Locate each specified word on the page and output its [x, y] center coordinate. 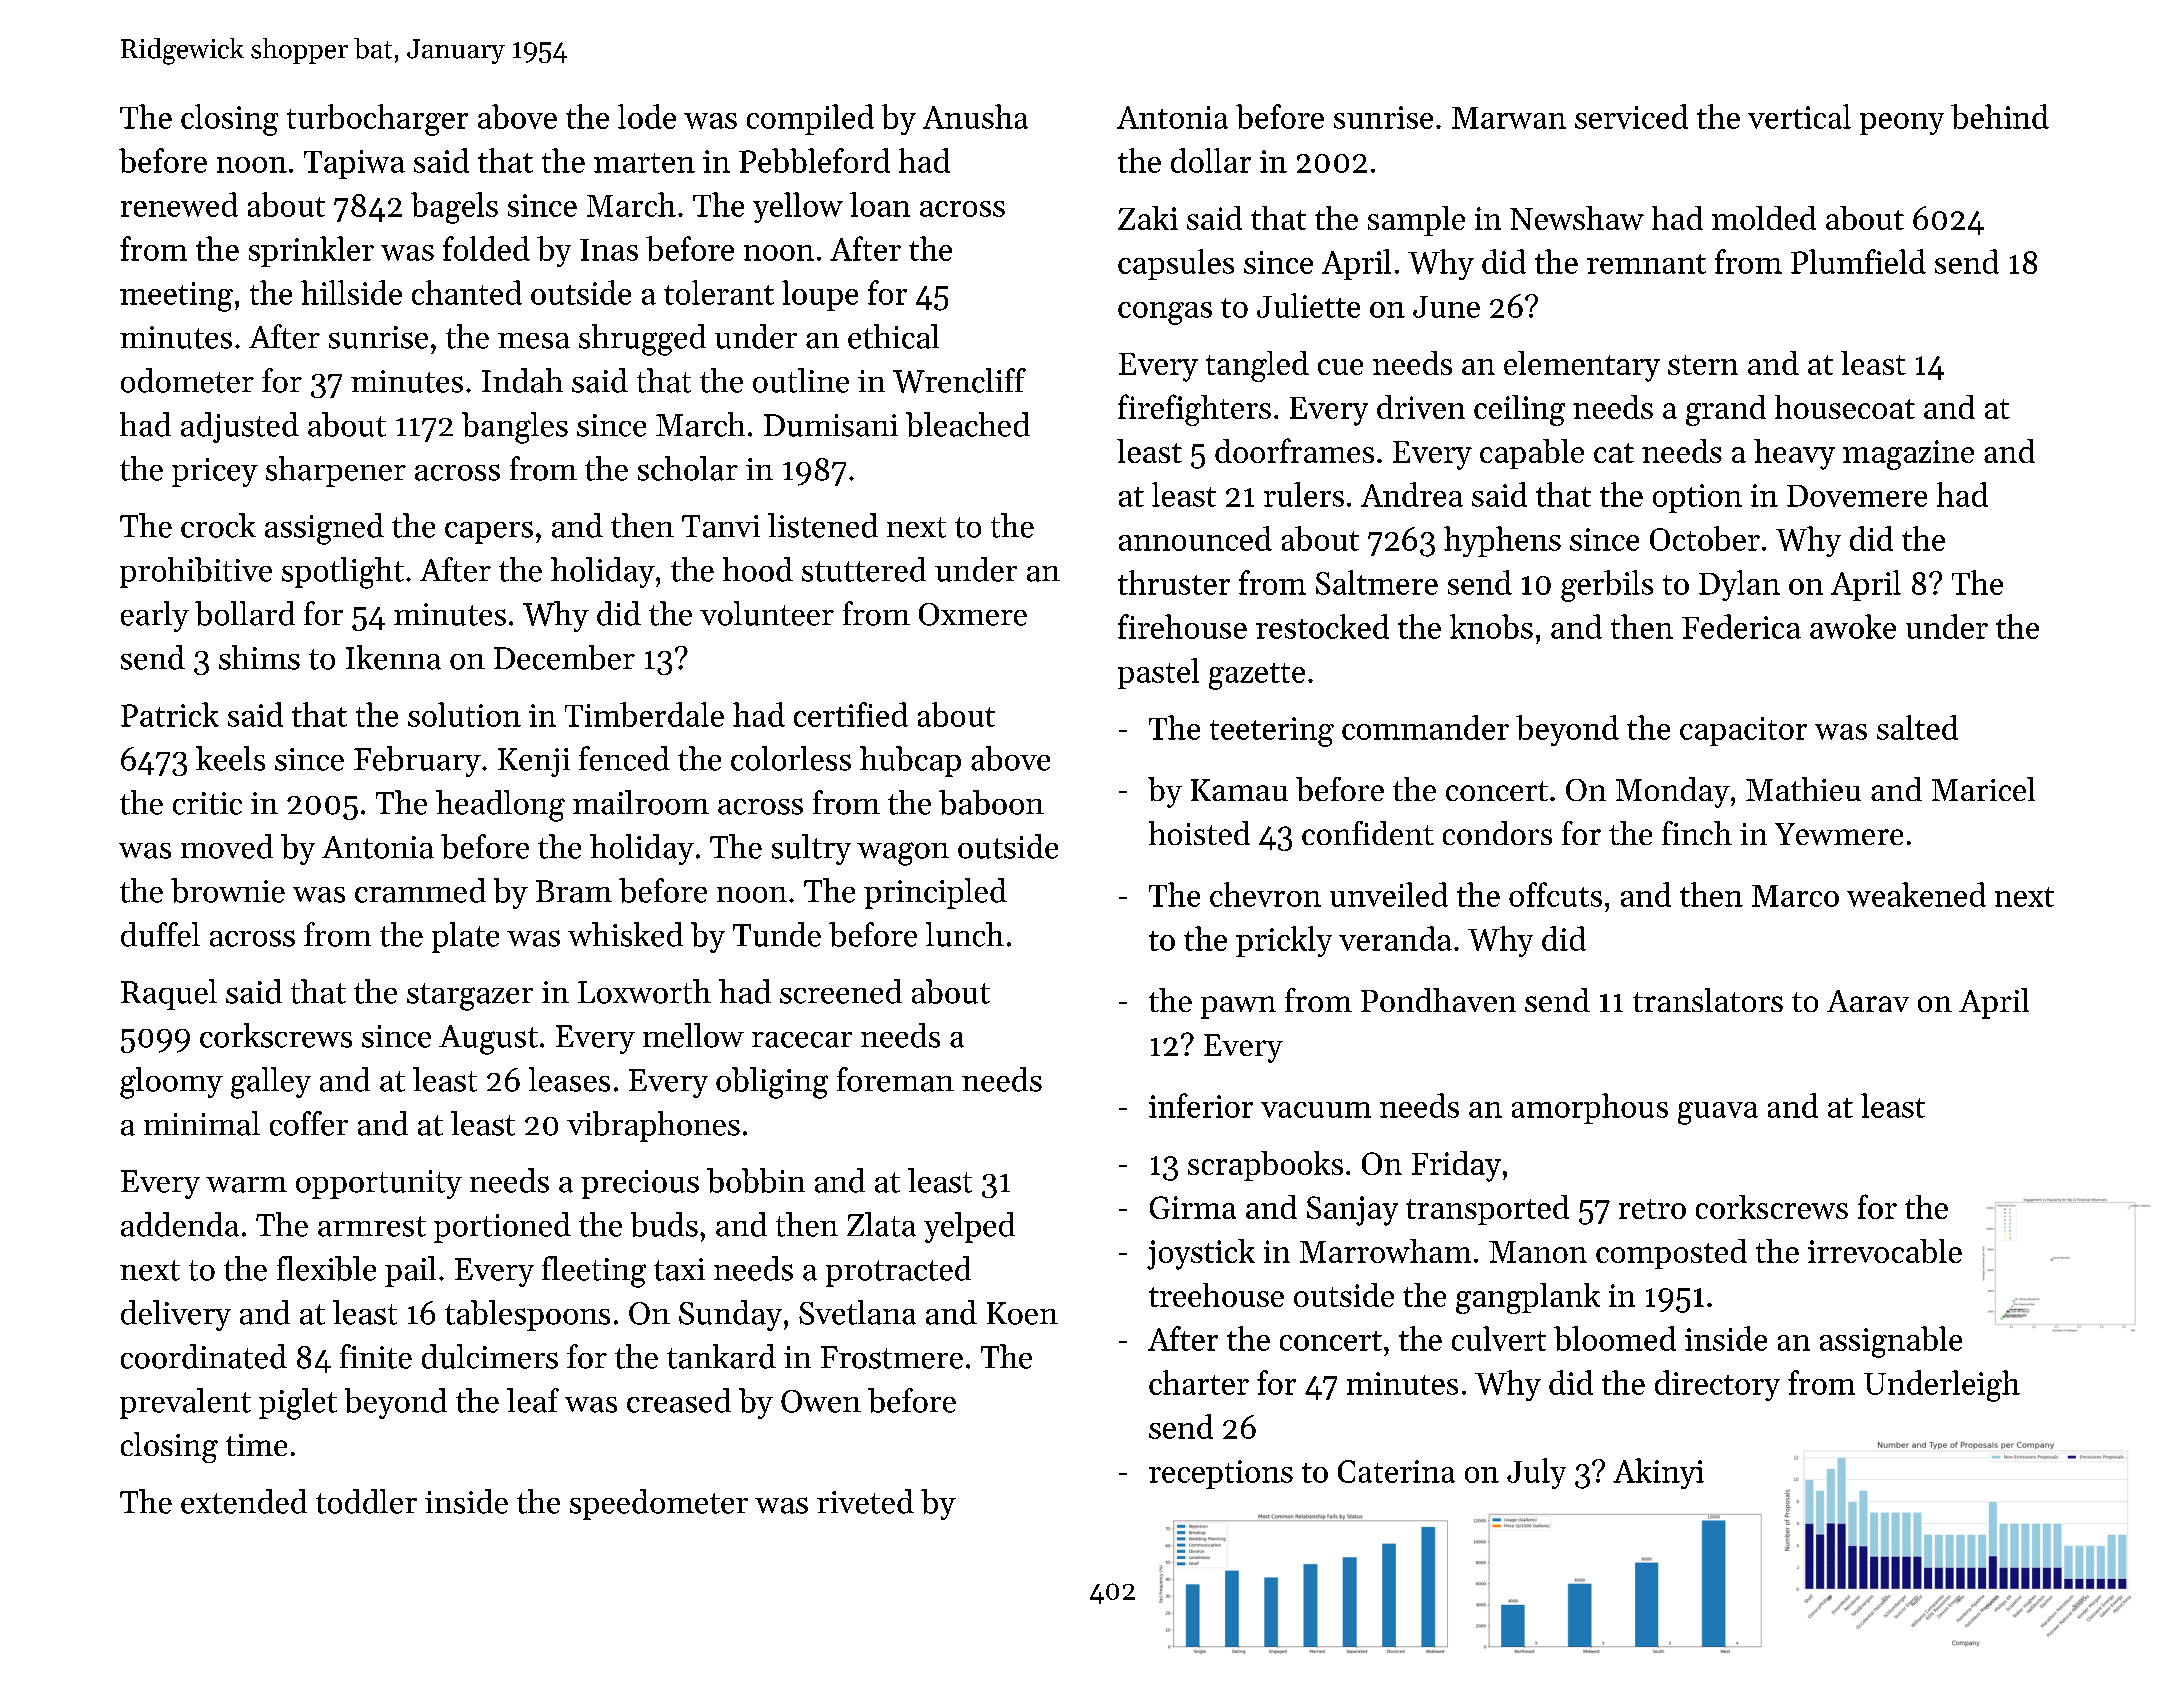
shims [259, 657]
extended [244, 1501]
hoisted [1199, 833]
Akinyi [1658, 1473]
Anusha [975, 116]
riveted [865, 1501]
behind [2000, 116]
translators [1708, 1000]
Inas [609, 250]
